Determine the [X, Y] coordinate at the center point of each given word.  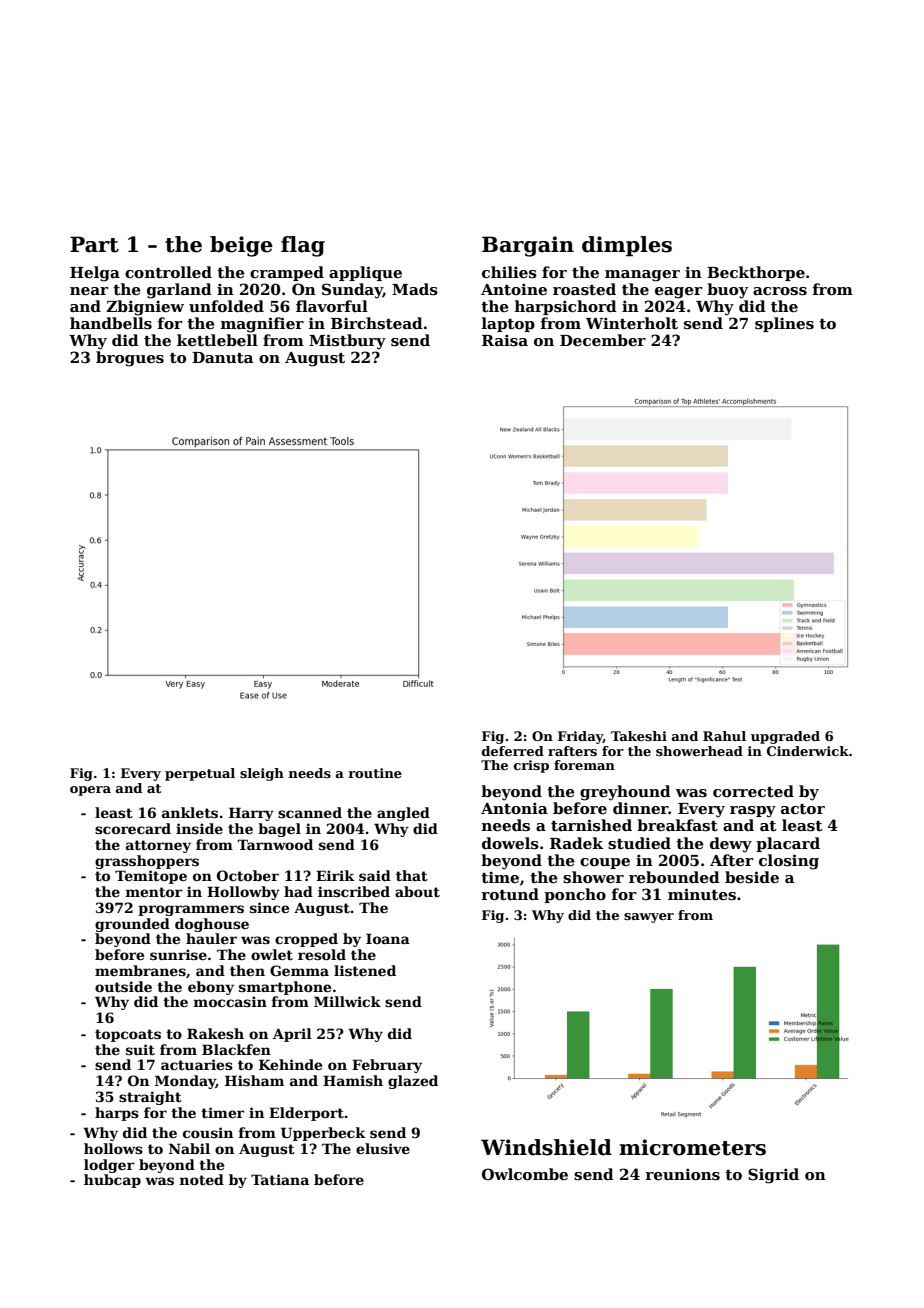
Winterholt [632, 323]
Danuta [222, 357]
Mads [415, 289]
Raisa [505, 340]
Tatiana [280, 1179]
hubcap [112, 1181]
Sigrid [773, 1176]
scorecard [133, 828]
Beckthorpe [756, 273]
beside [752, 877]
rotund [510, 894]
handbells [111, 323]
